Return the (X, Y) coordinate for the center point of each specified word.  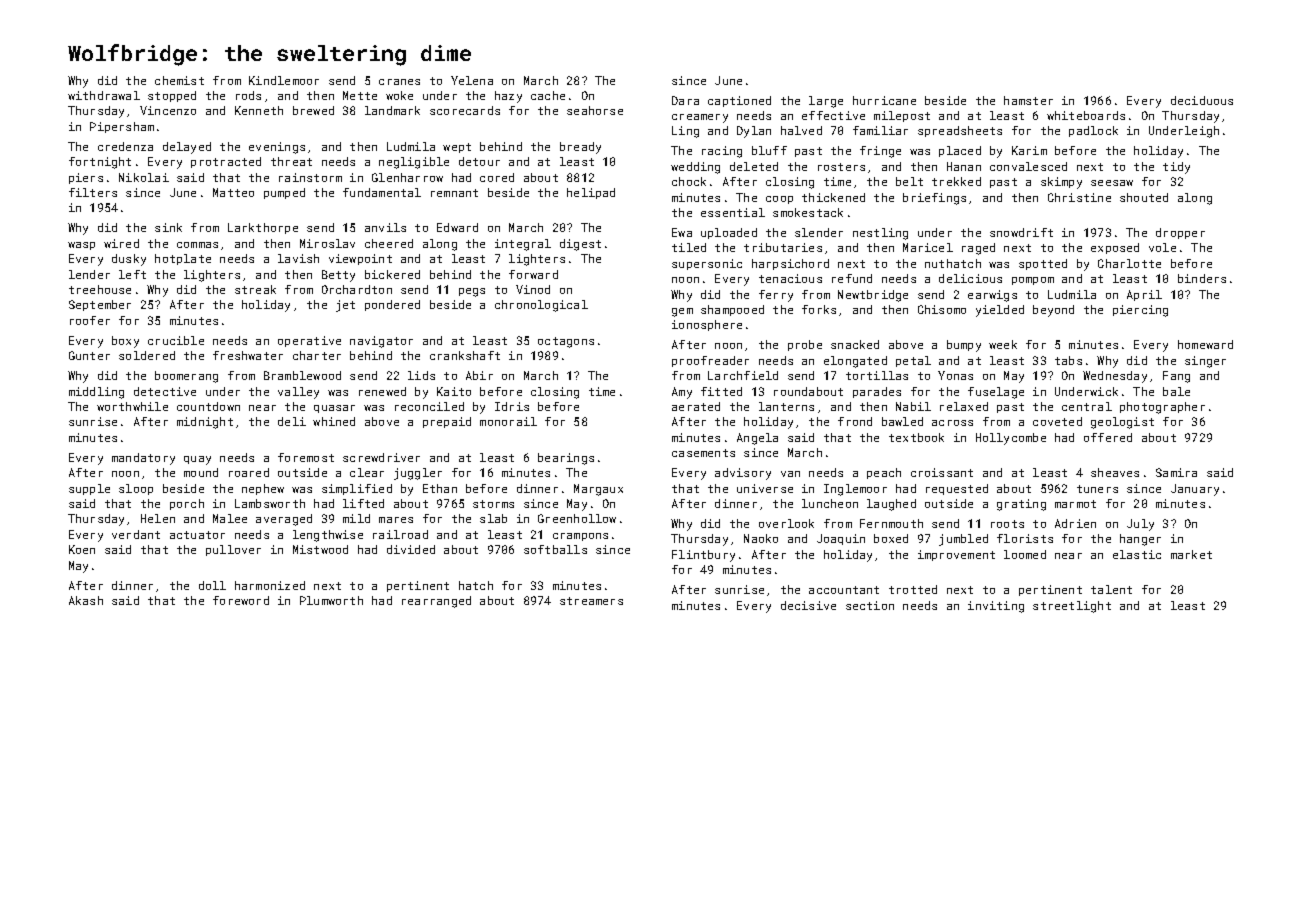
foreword (241, 600)
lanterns (786, 406)
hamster (1028, 100)
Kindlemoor (284, 80)
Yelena (472, 80)
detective (165, 391)
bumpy (964, 346)
